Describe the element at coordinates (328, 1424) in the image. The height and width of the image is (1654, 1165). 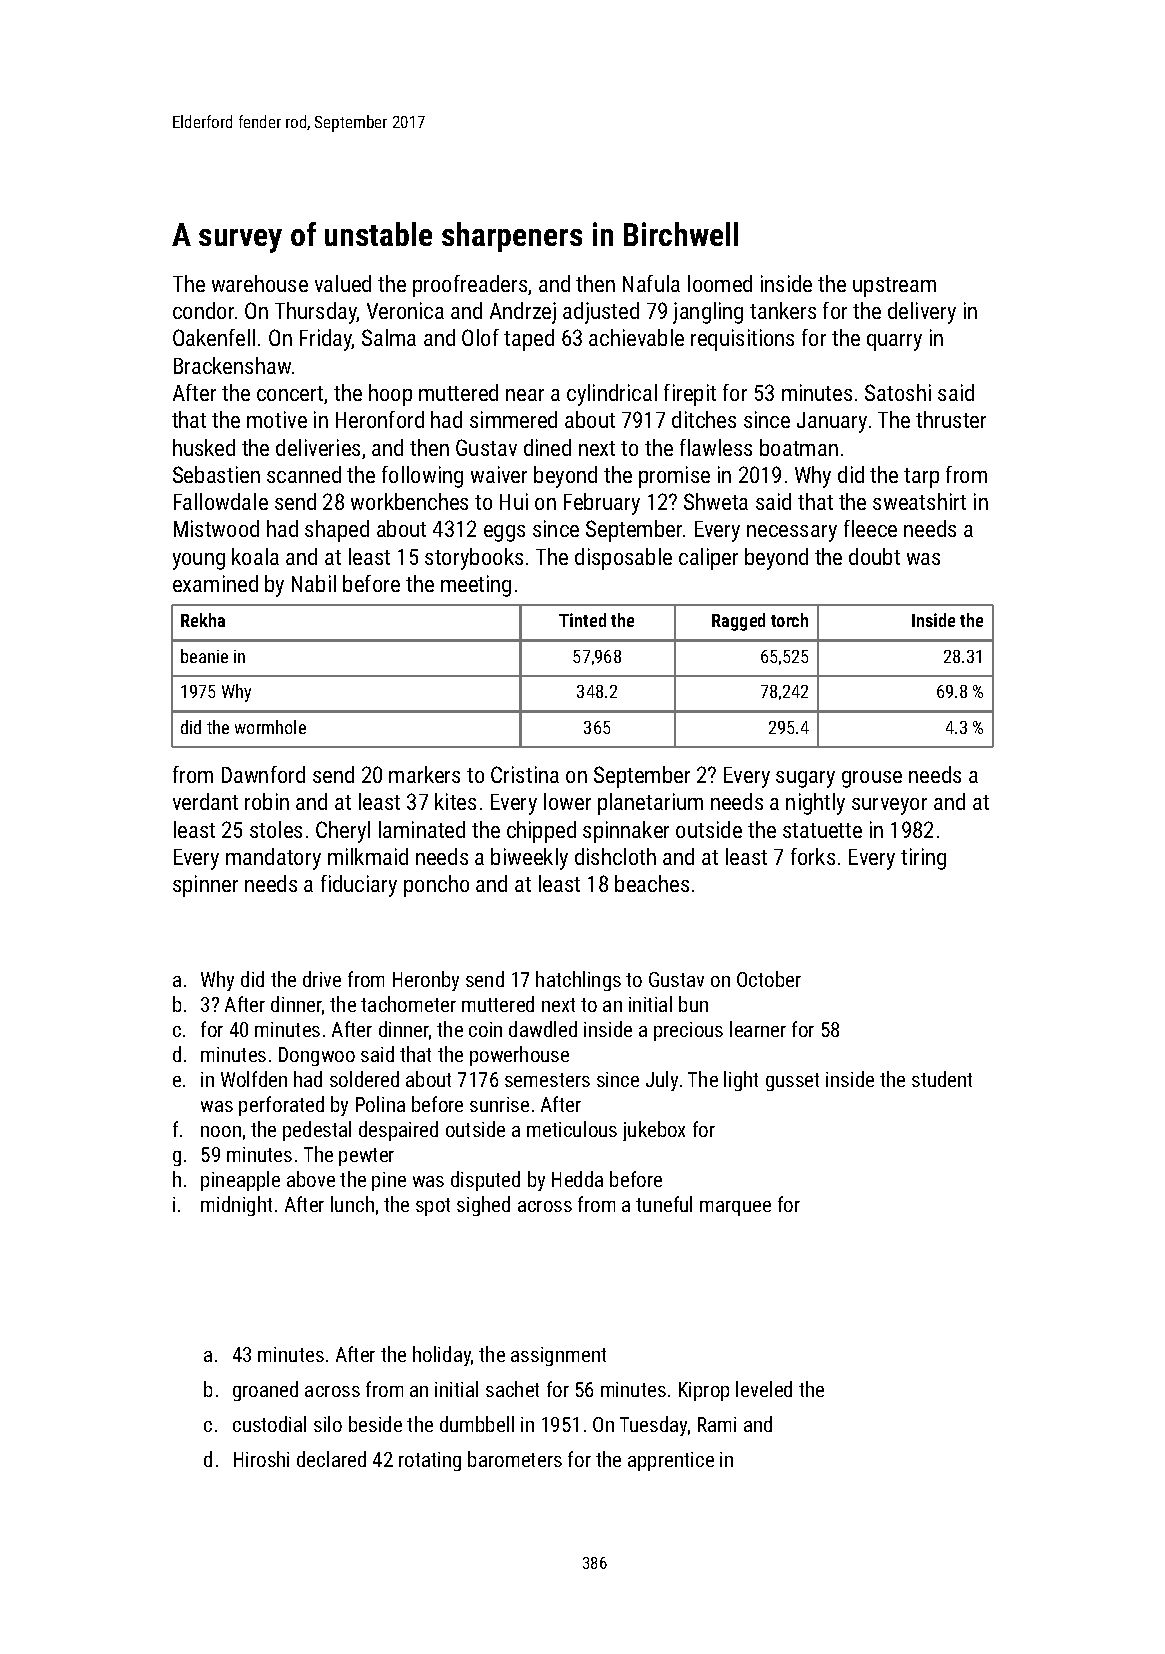
I see `silo` at that location.
